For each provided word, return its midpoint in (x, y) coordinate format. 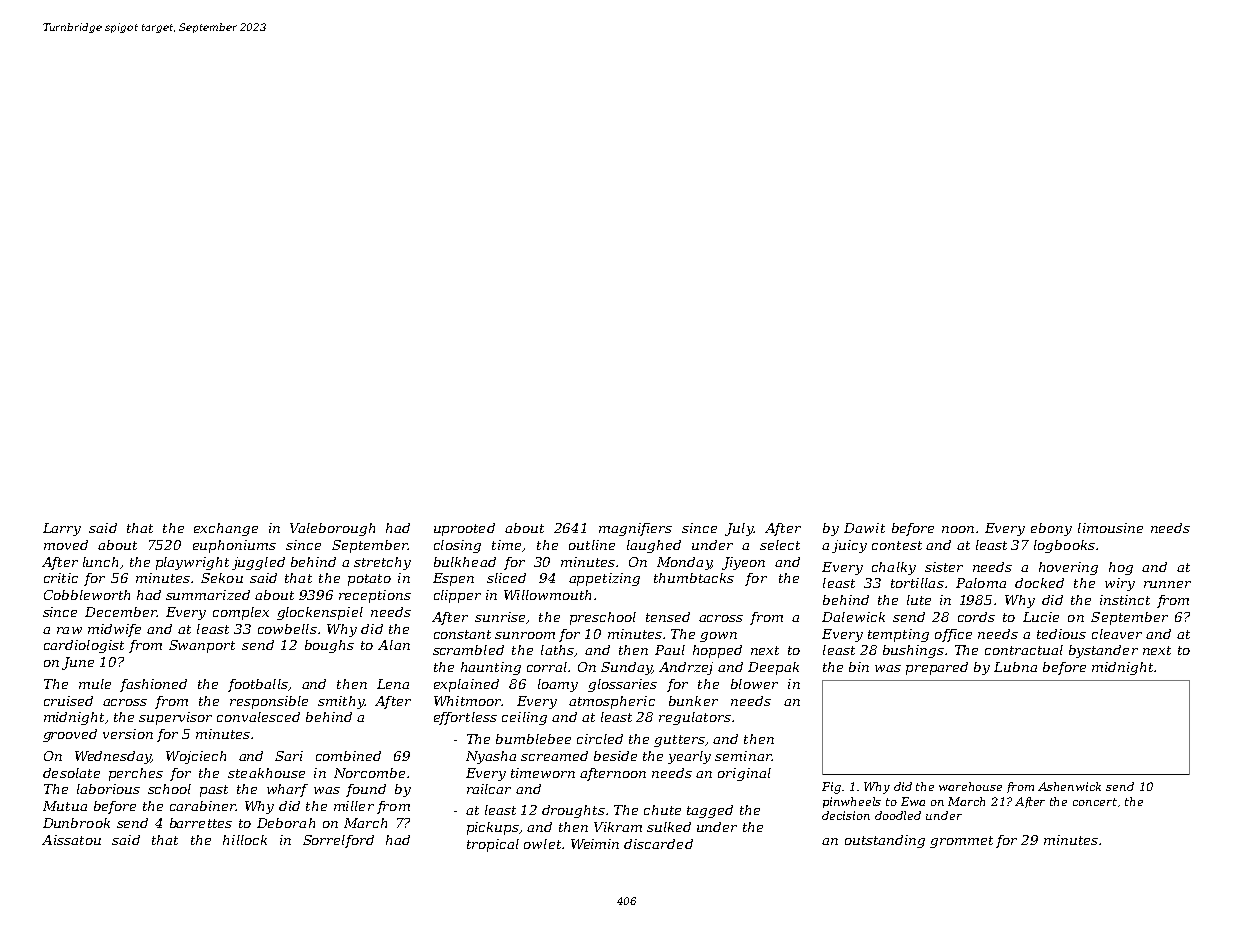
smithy (341, 702)
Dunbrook (76, 823)
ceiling (524, 718)
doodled (898, 815)
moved (66, 545)
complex (241, 613)
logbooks (1064, 546)
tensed (668, 617)
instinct (1125, 600)
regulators (695, 718)
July (739, 529)
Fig (831, 788)
